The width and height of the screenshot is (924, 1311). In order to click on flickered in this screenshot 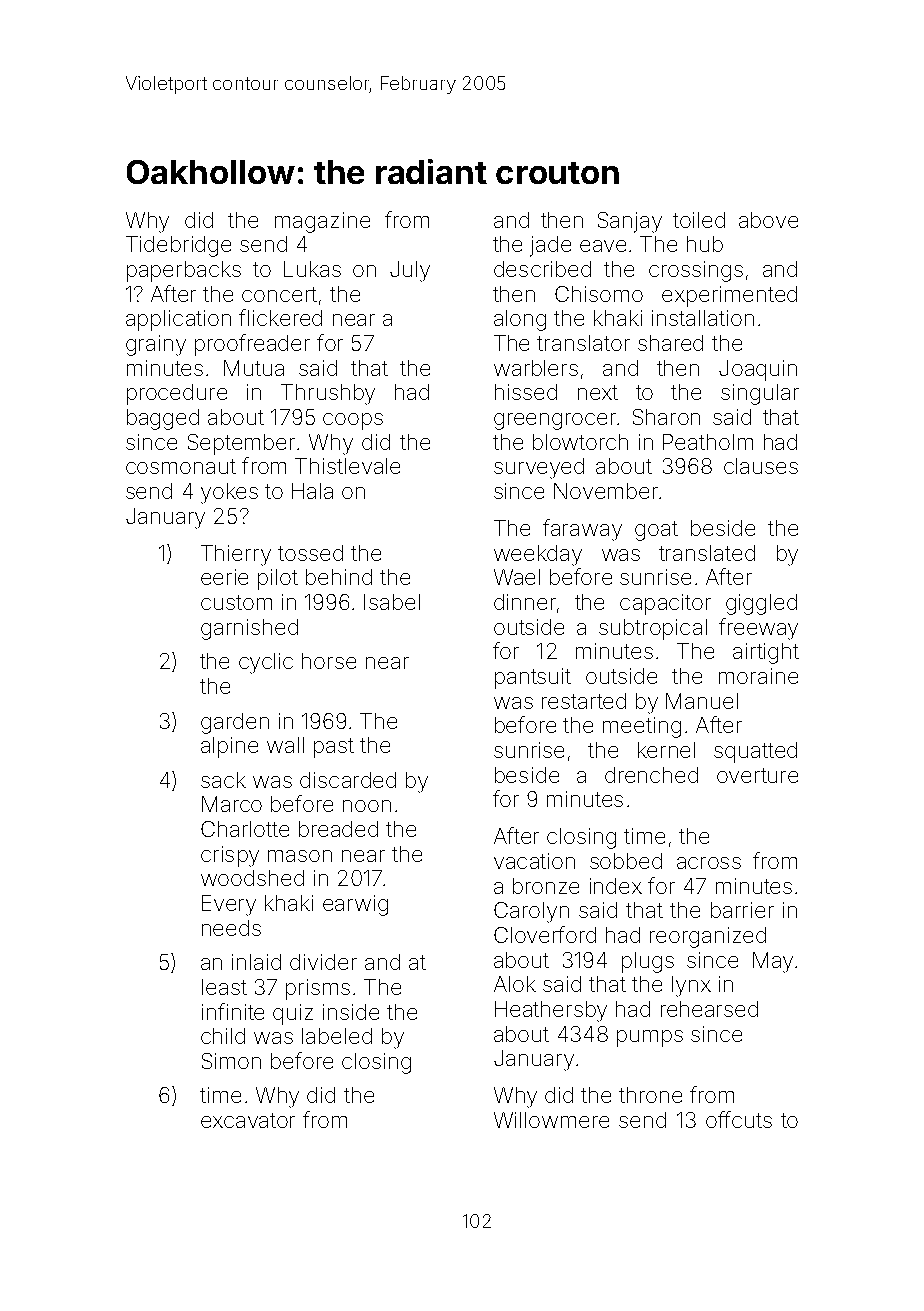, I will do `click(280, 317)`.
